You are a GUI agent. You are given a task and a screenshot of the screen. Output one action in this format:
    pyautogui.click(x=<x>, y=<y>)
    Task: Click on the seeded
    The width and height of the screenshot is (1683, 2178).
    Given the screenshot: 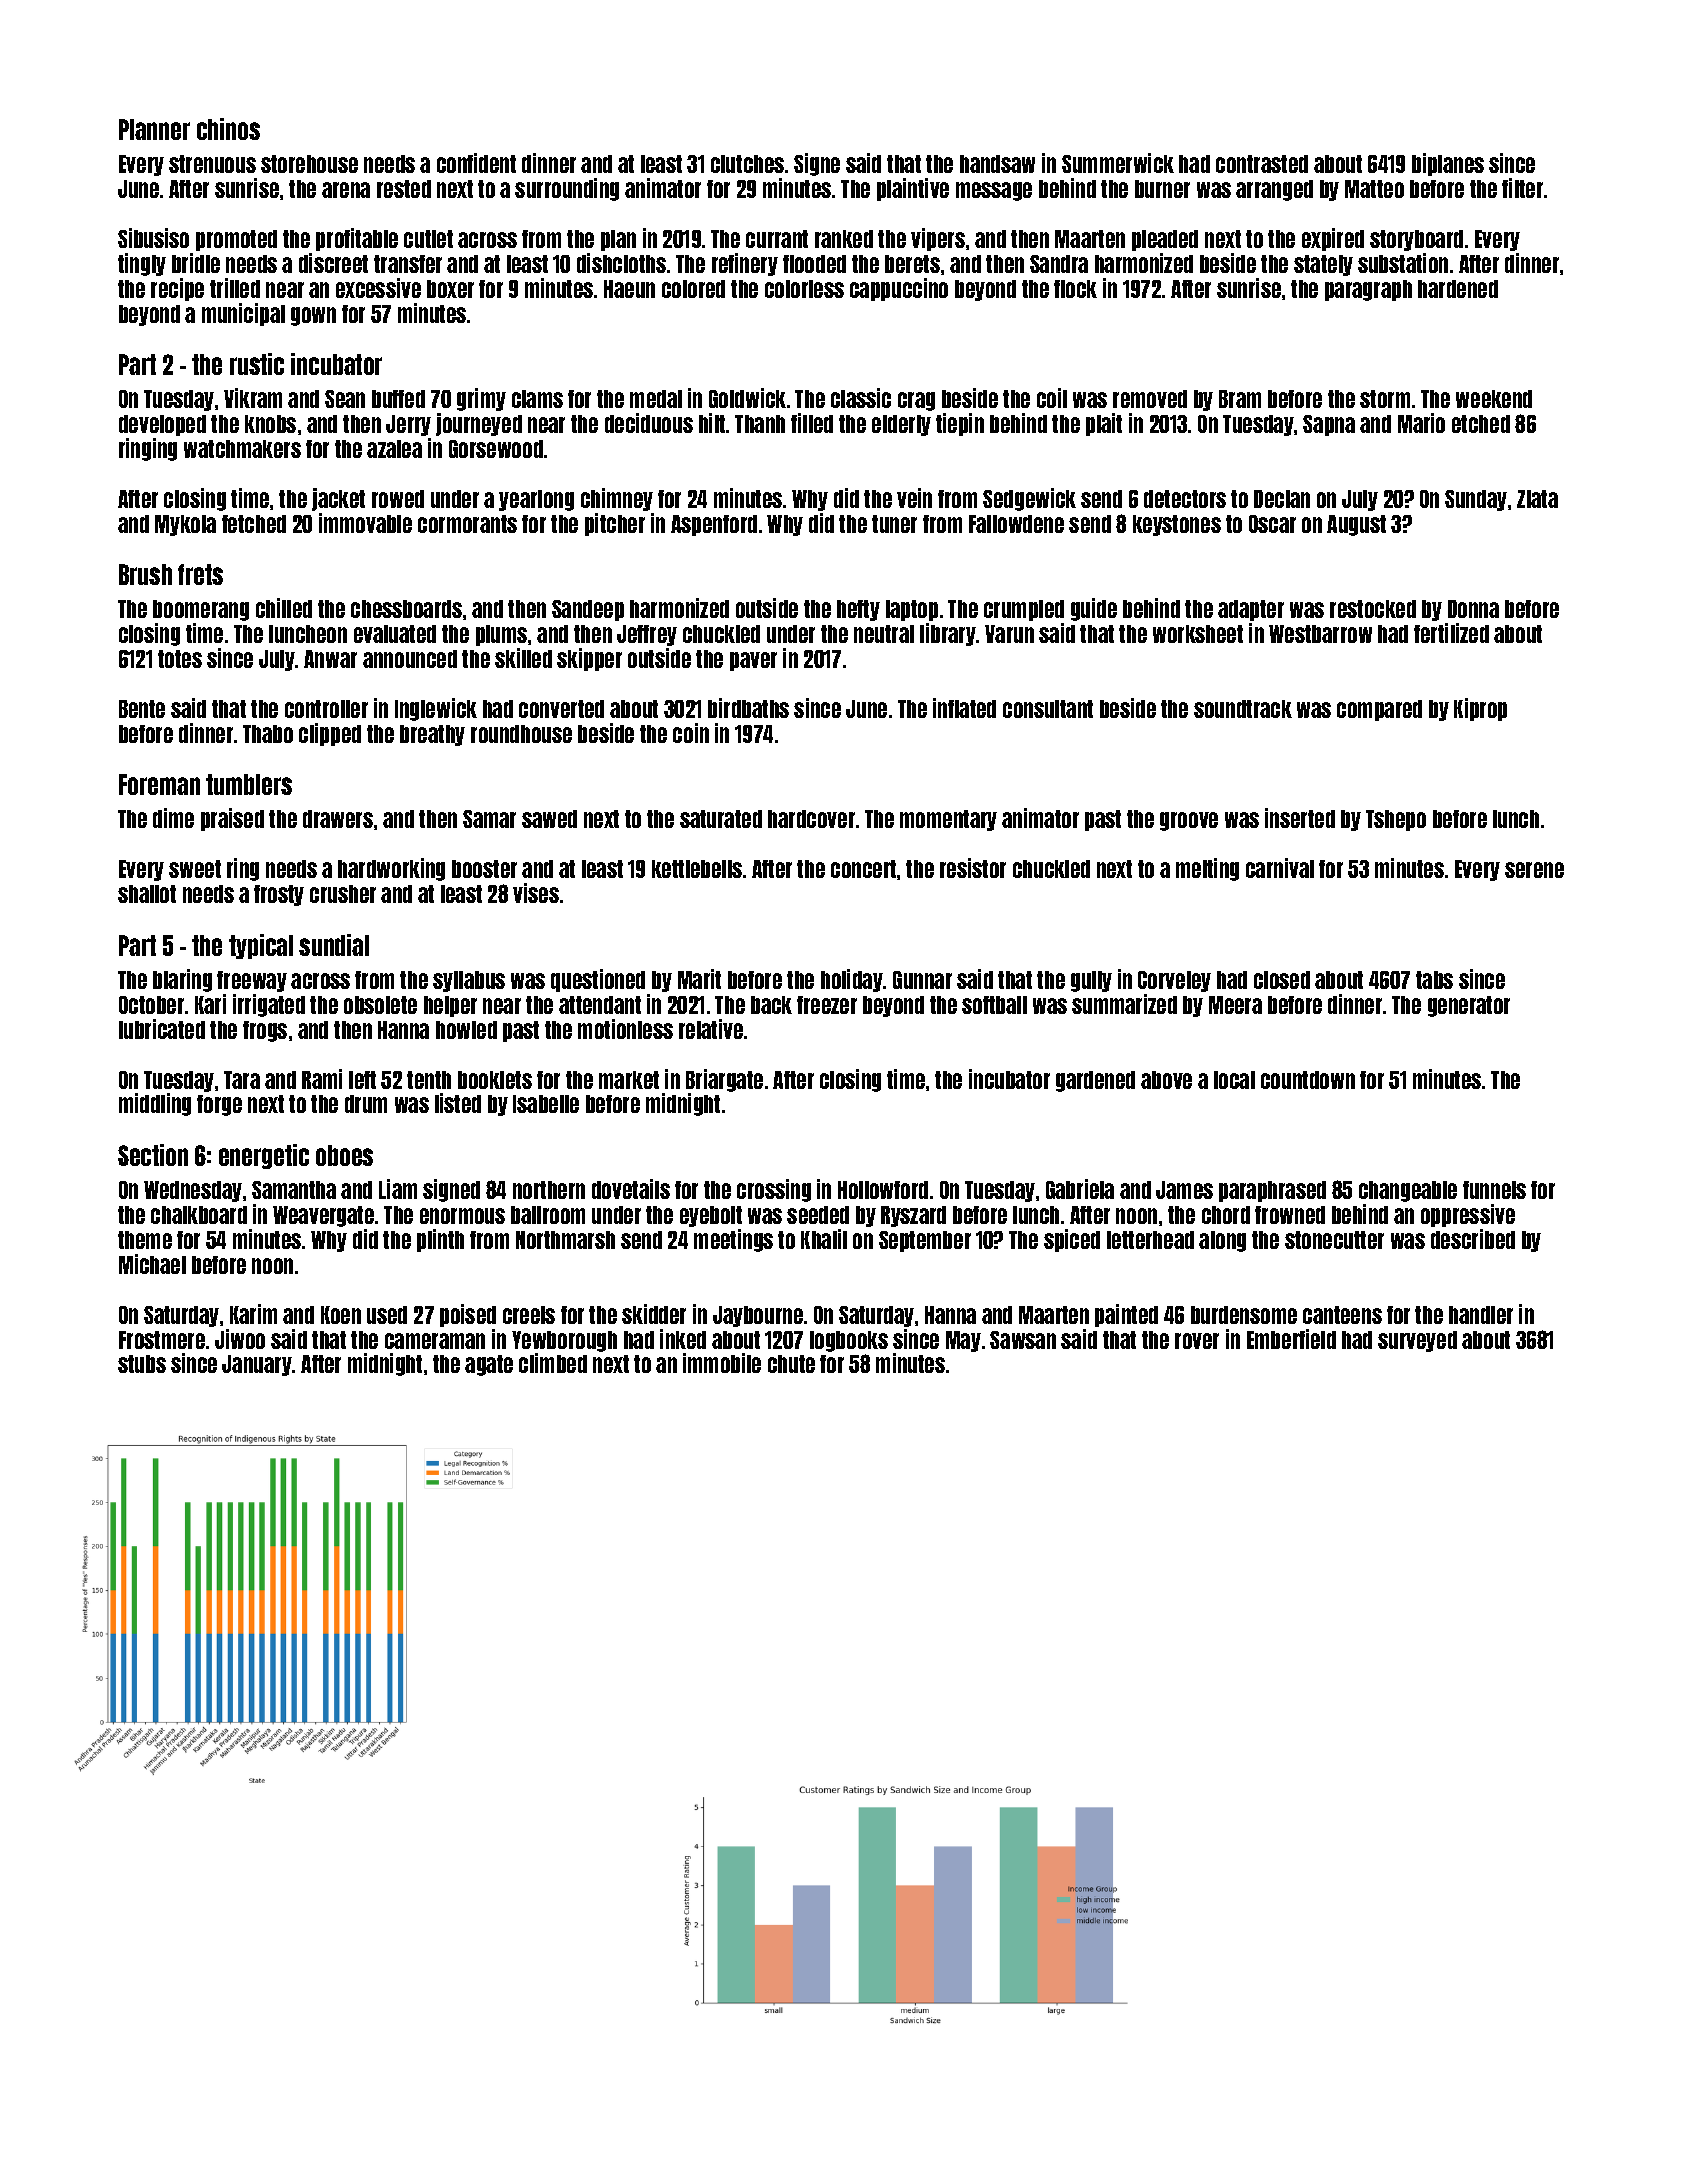 What is the action you would take?
    pyautogui.click(x=818, y=1215)
